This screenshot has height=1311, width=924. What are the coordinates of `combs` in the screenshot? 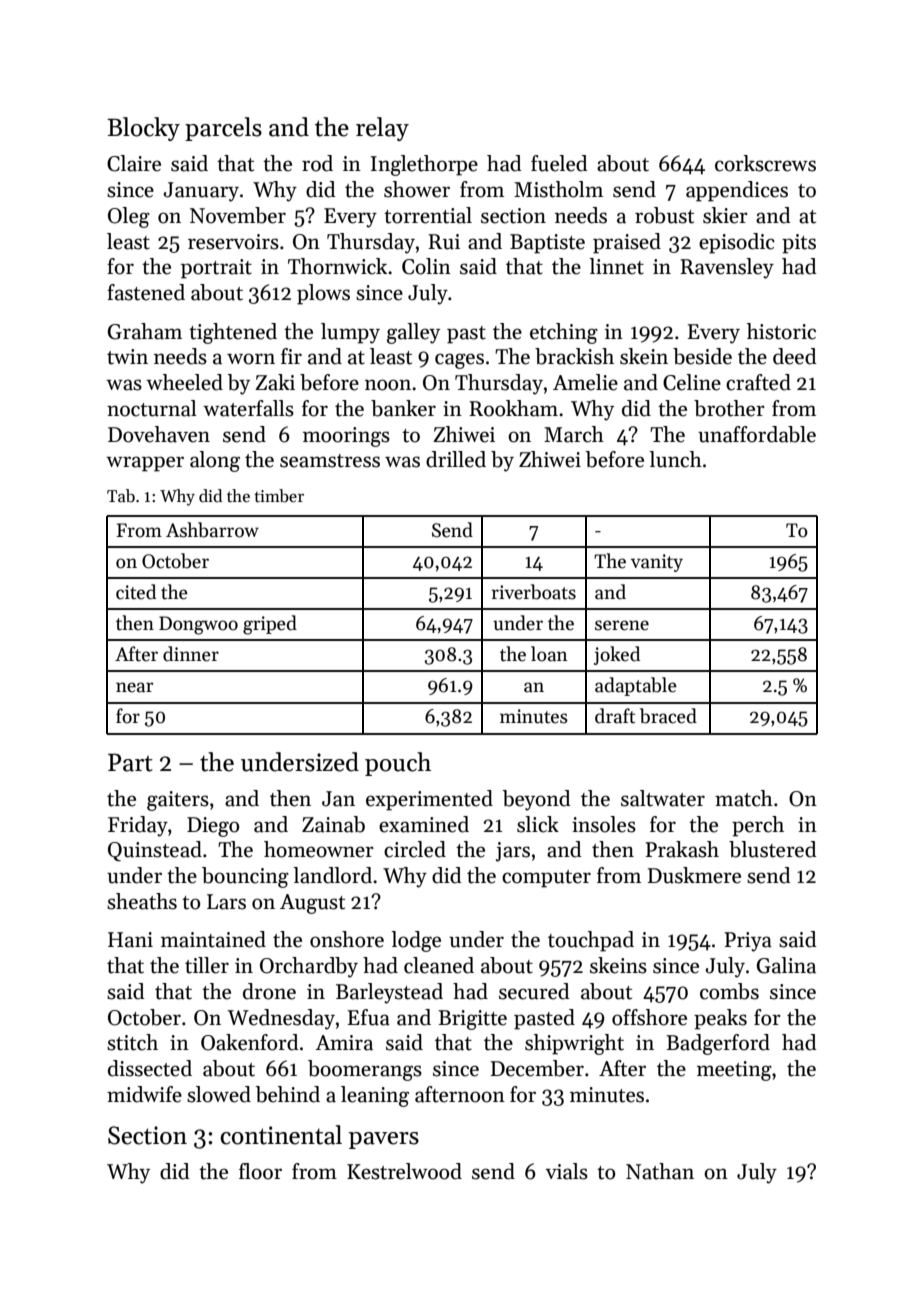 It's located at (729, 991).
